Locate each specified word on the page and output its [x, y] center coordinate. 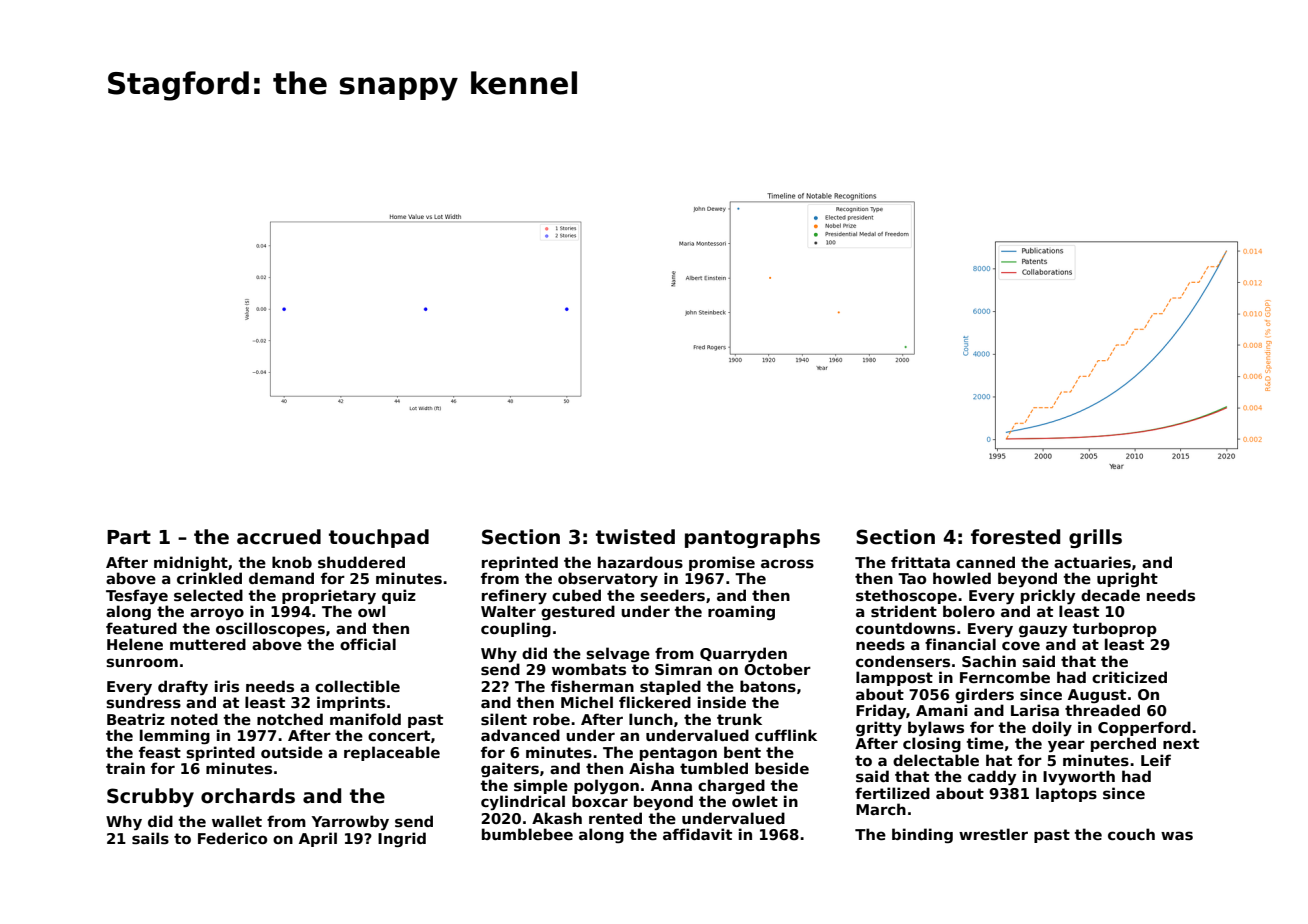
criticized [1129, 677]
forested [1015, 537]
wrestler [993, 834]
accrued [279, 537]
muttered [208, 644]
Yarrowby [350, 822]
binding [922, 835]
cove [1021, 645]
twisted [635, 537]
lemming [175, 736]
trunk [739, 719]
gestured [578, 612]
